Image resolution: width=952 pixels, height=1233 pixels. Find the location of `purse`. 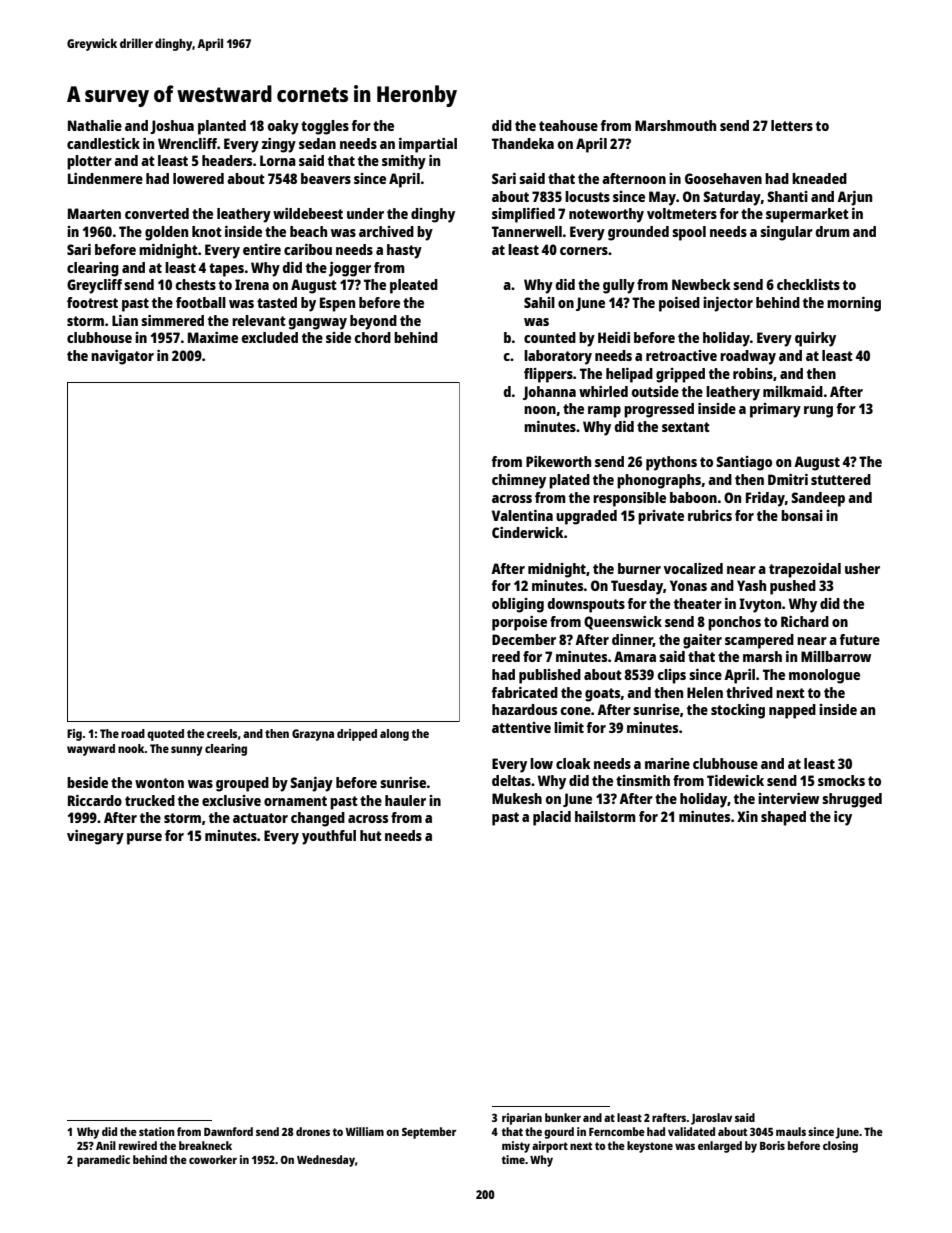

purse is located at coordinates (144, 839).
